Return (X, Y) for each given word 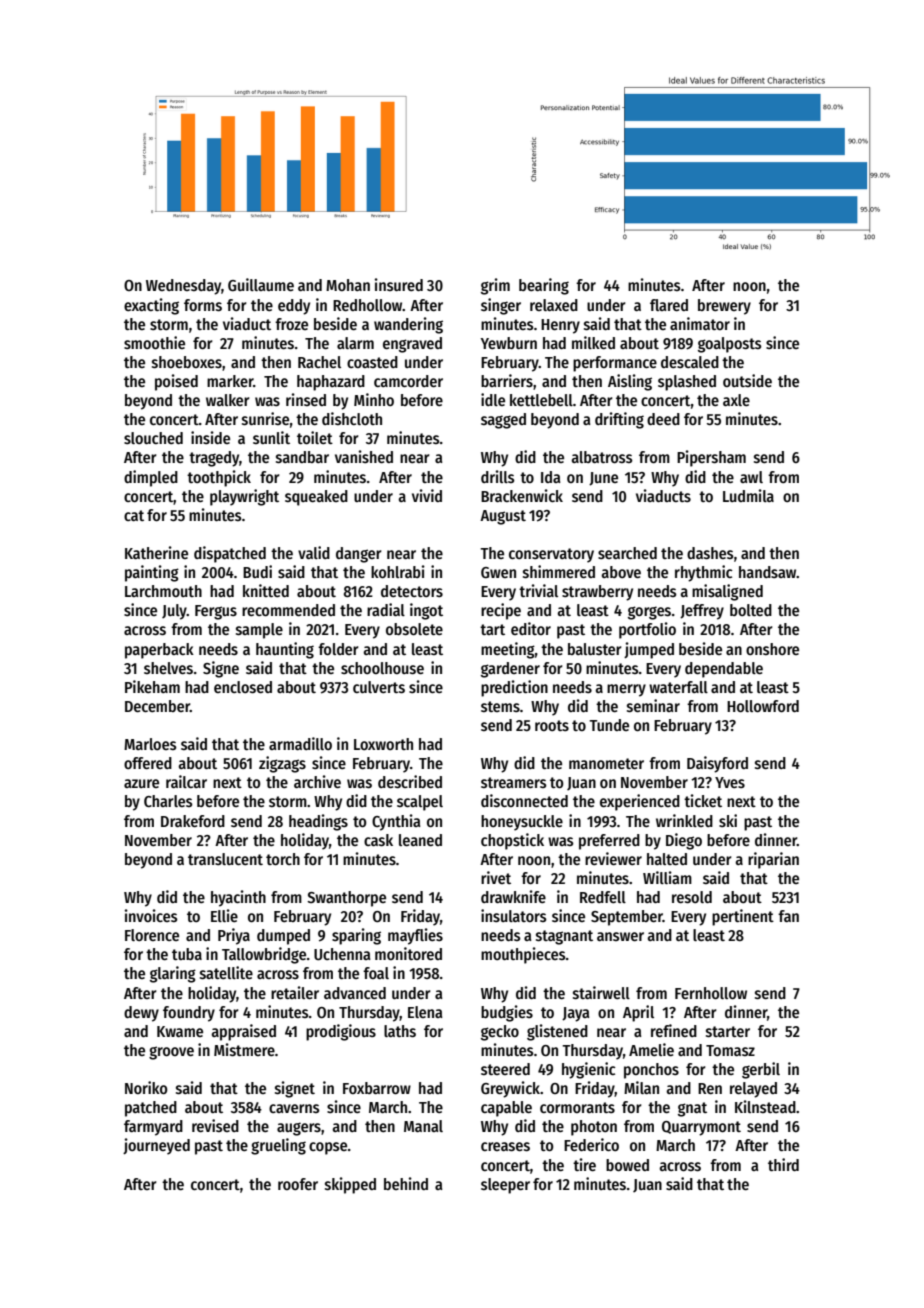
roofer (298, 1184)
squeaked (316, 498)
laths (400, 1031)
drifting (619, 420)
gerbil (761, 1070)
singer (501, 306)
